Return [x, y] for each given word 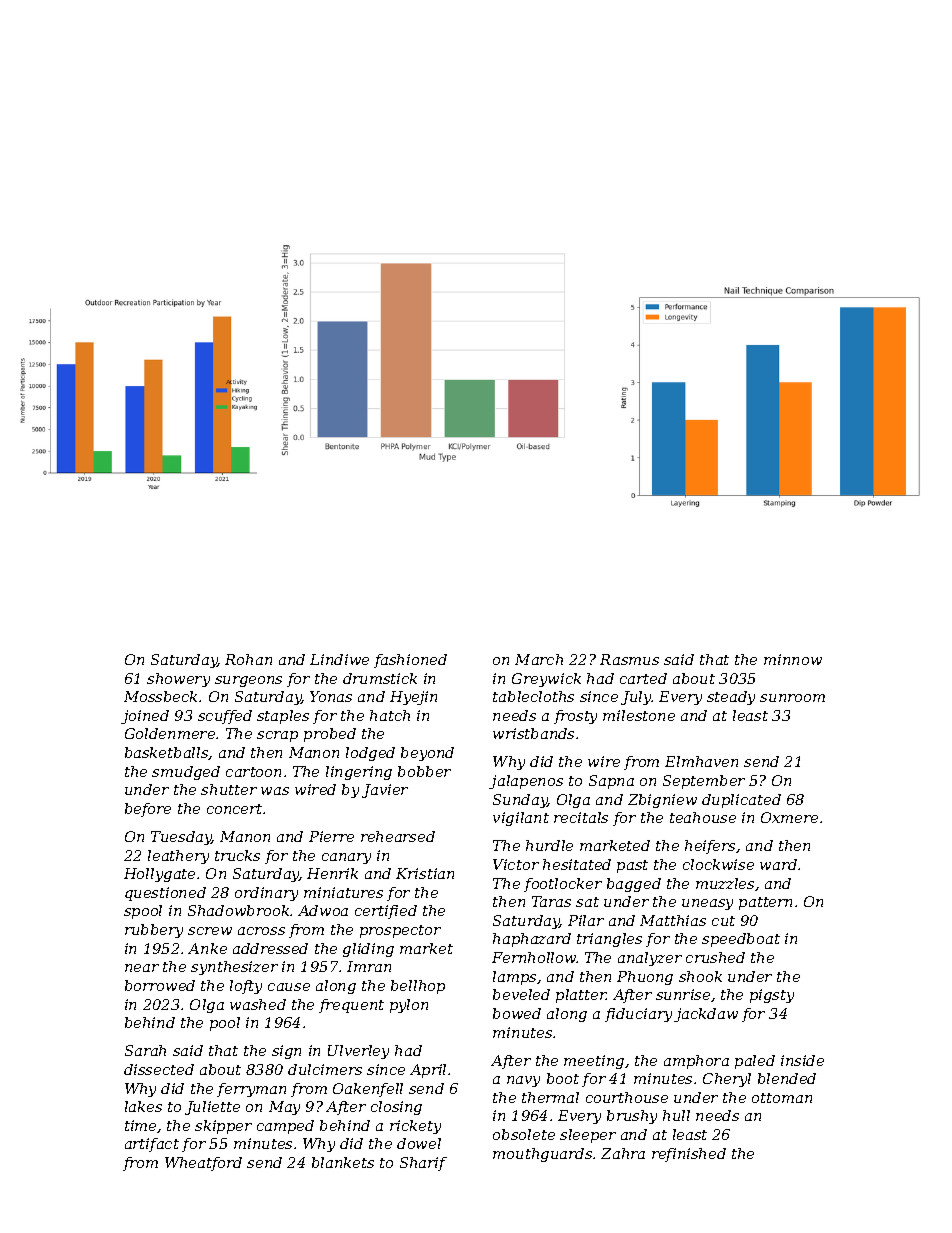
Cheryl [727, 1080]
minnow [793, 659]
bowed [517, 1013]
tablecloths [533, 696]
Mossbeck [160, 696]
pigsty [772, 996]
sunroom [792, 698]
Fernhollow [534, 957]
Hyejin [413, 698]
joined [145, 717]
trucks [237, 855]
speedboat [741, 940]
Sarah [145, 1050]
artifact [152, 1145]
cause [289, 987]
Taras [551, 901]
